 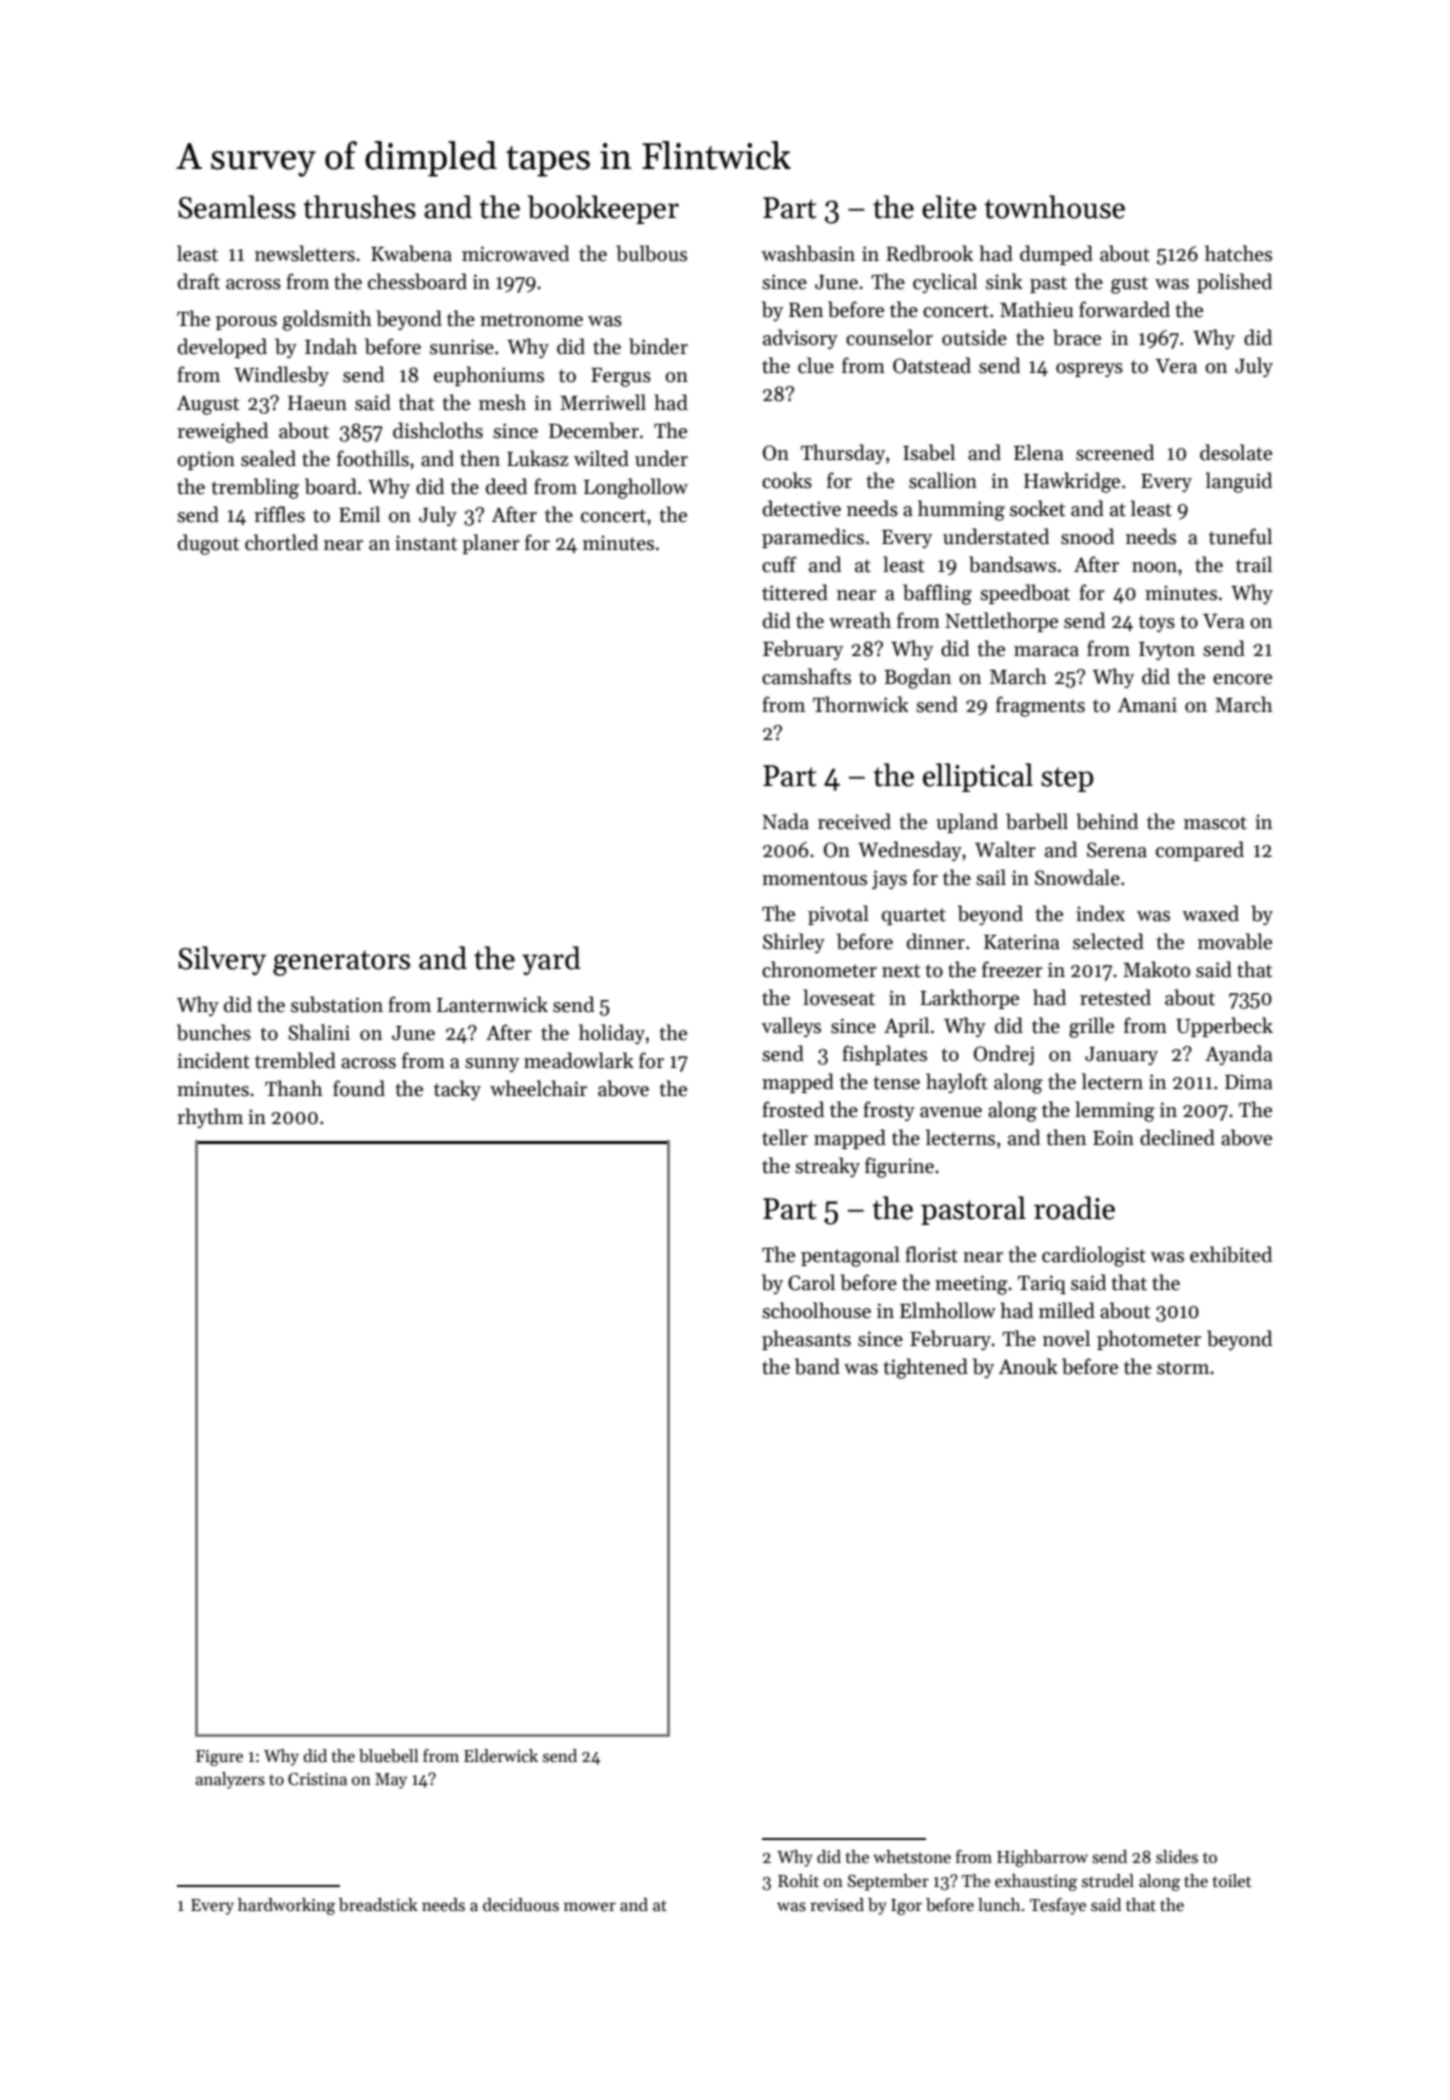 I want to click on Seamless, so click(x=237, y=207).
